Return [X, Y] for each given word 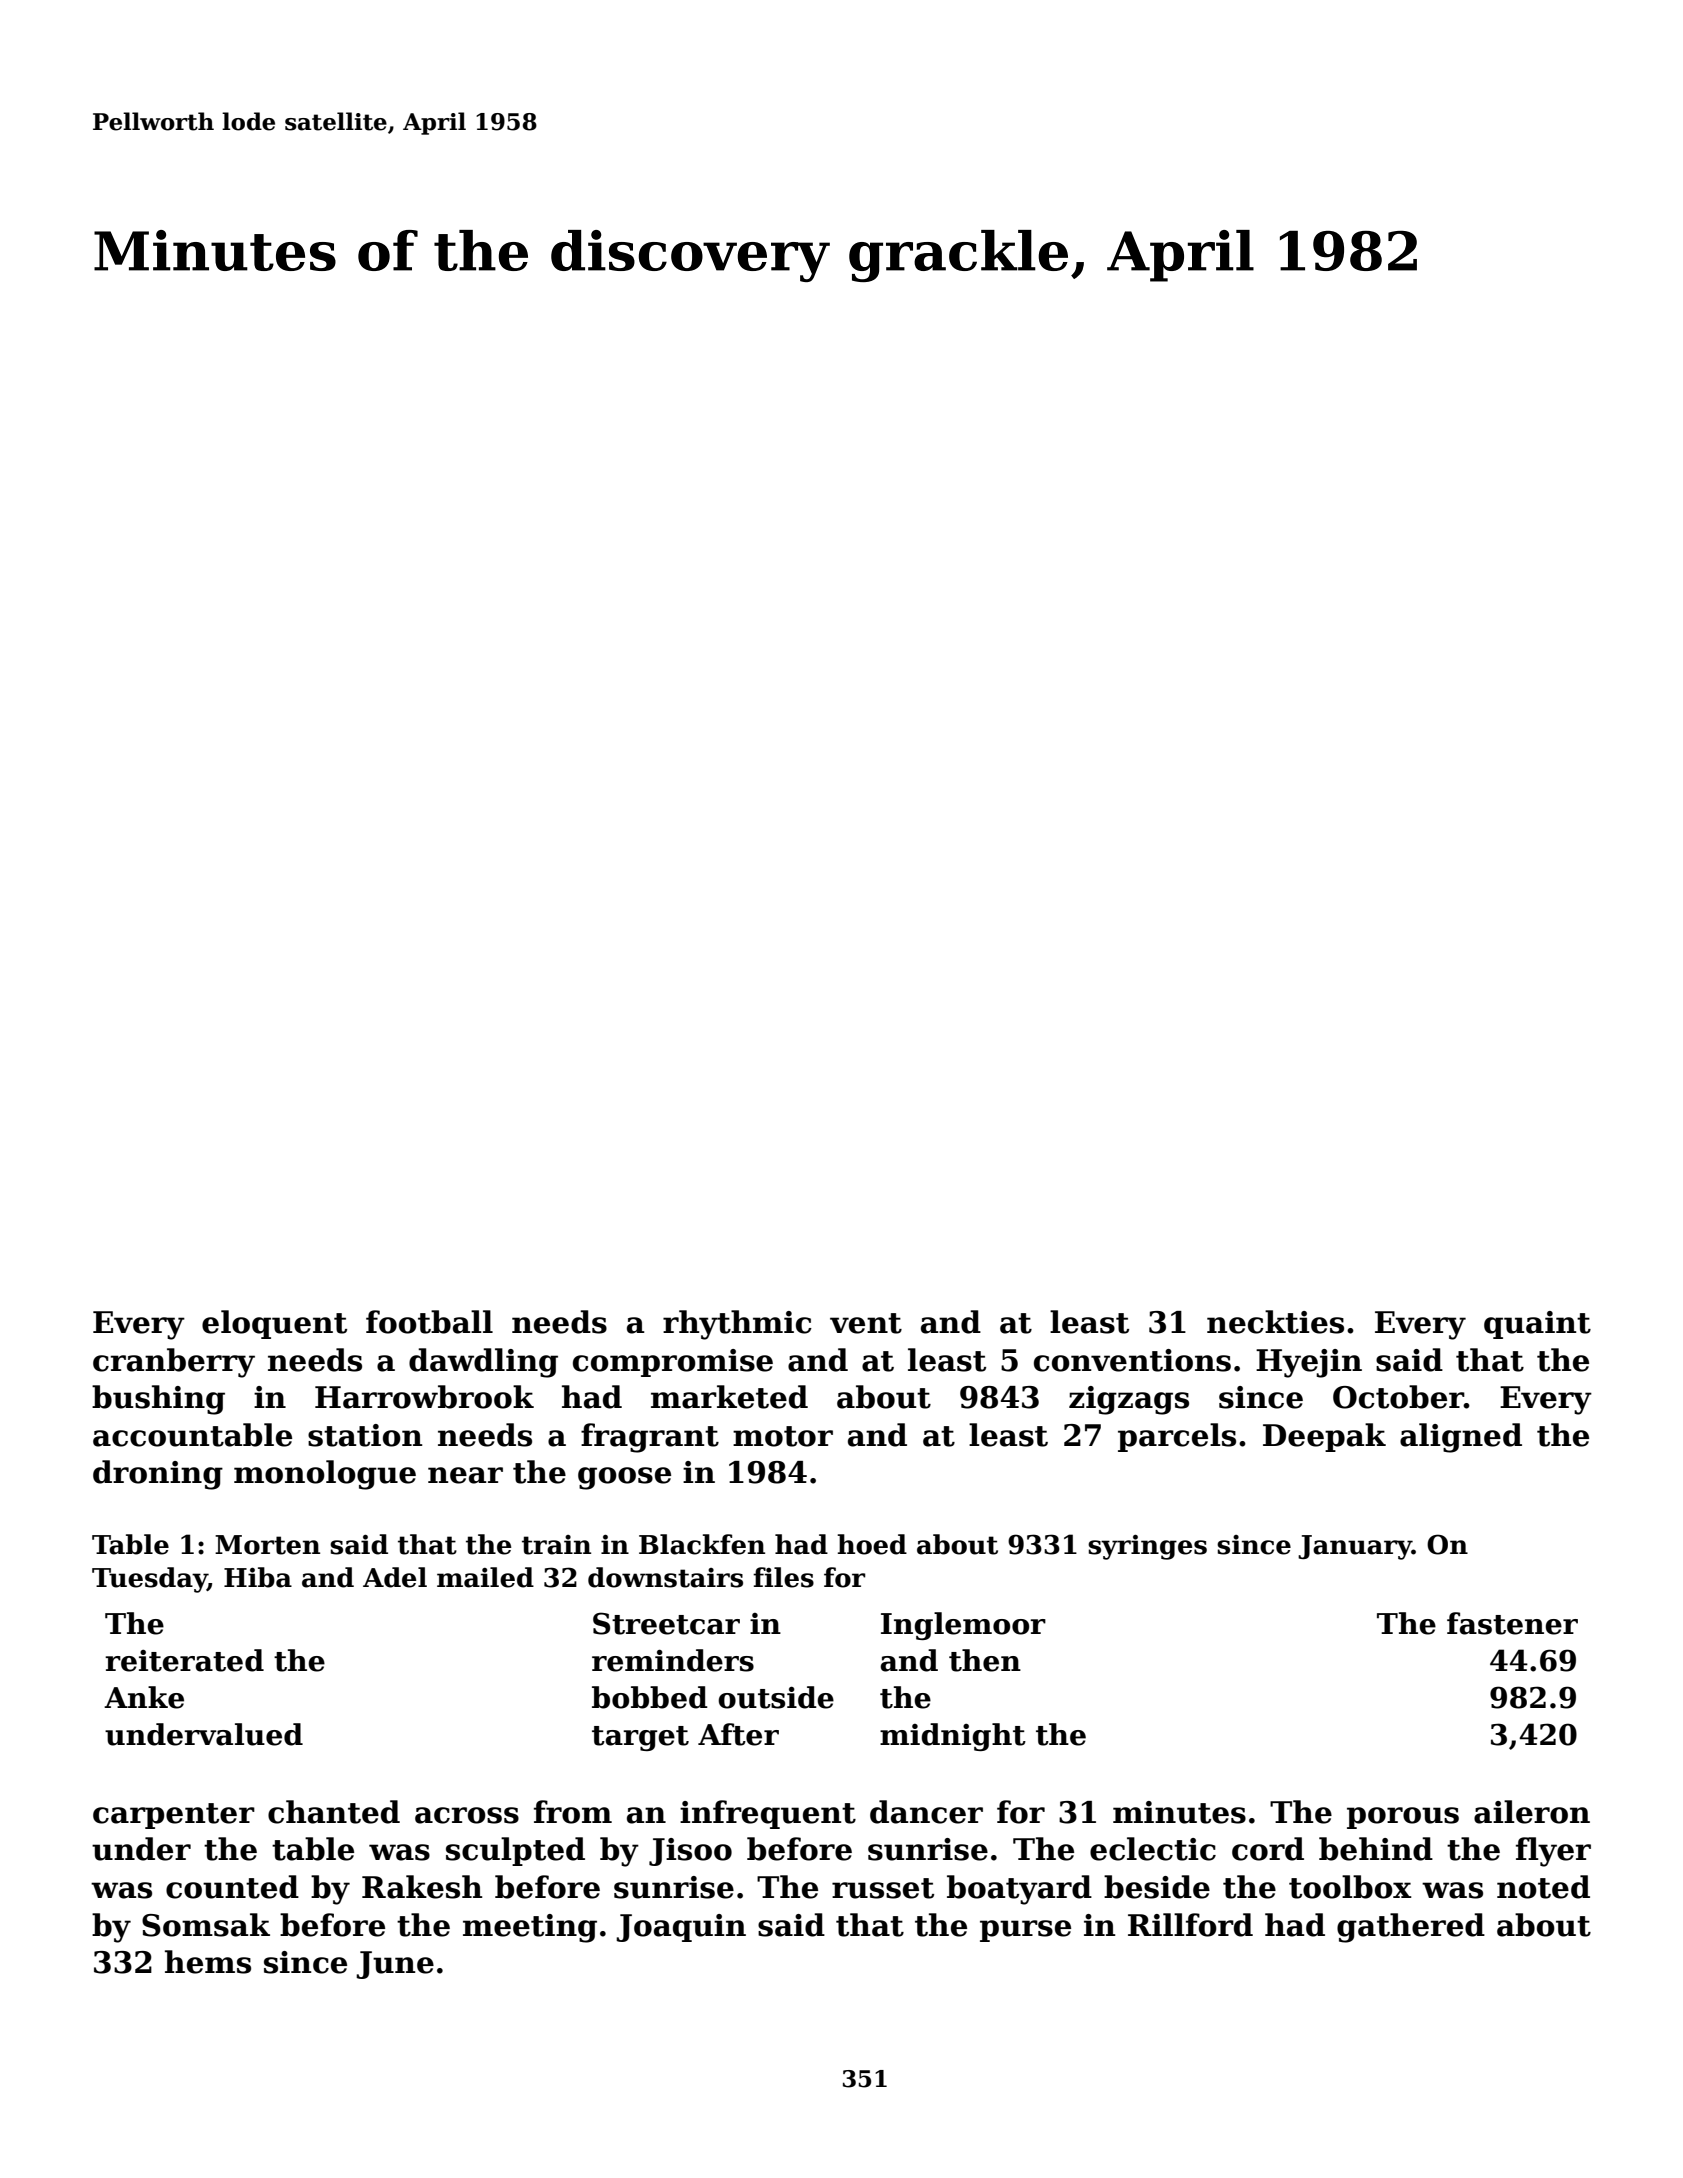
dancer [926, 1812]
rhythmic [737, 1325]
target [640, 1738]
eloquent [274, 1324]
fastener [1512, 1623]
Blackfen [702, 1544]
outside [776, 1697]
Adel [395, 1577]
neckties [1275, 1322]
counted [232, 1887]
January [1355, 1547]
